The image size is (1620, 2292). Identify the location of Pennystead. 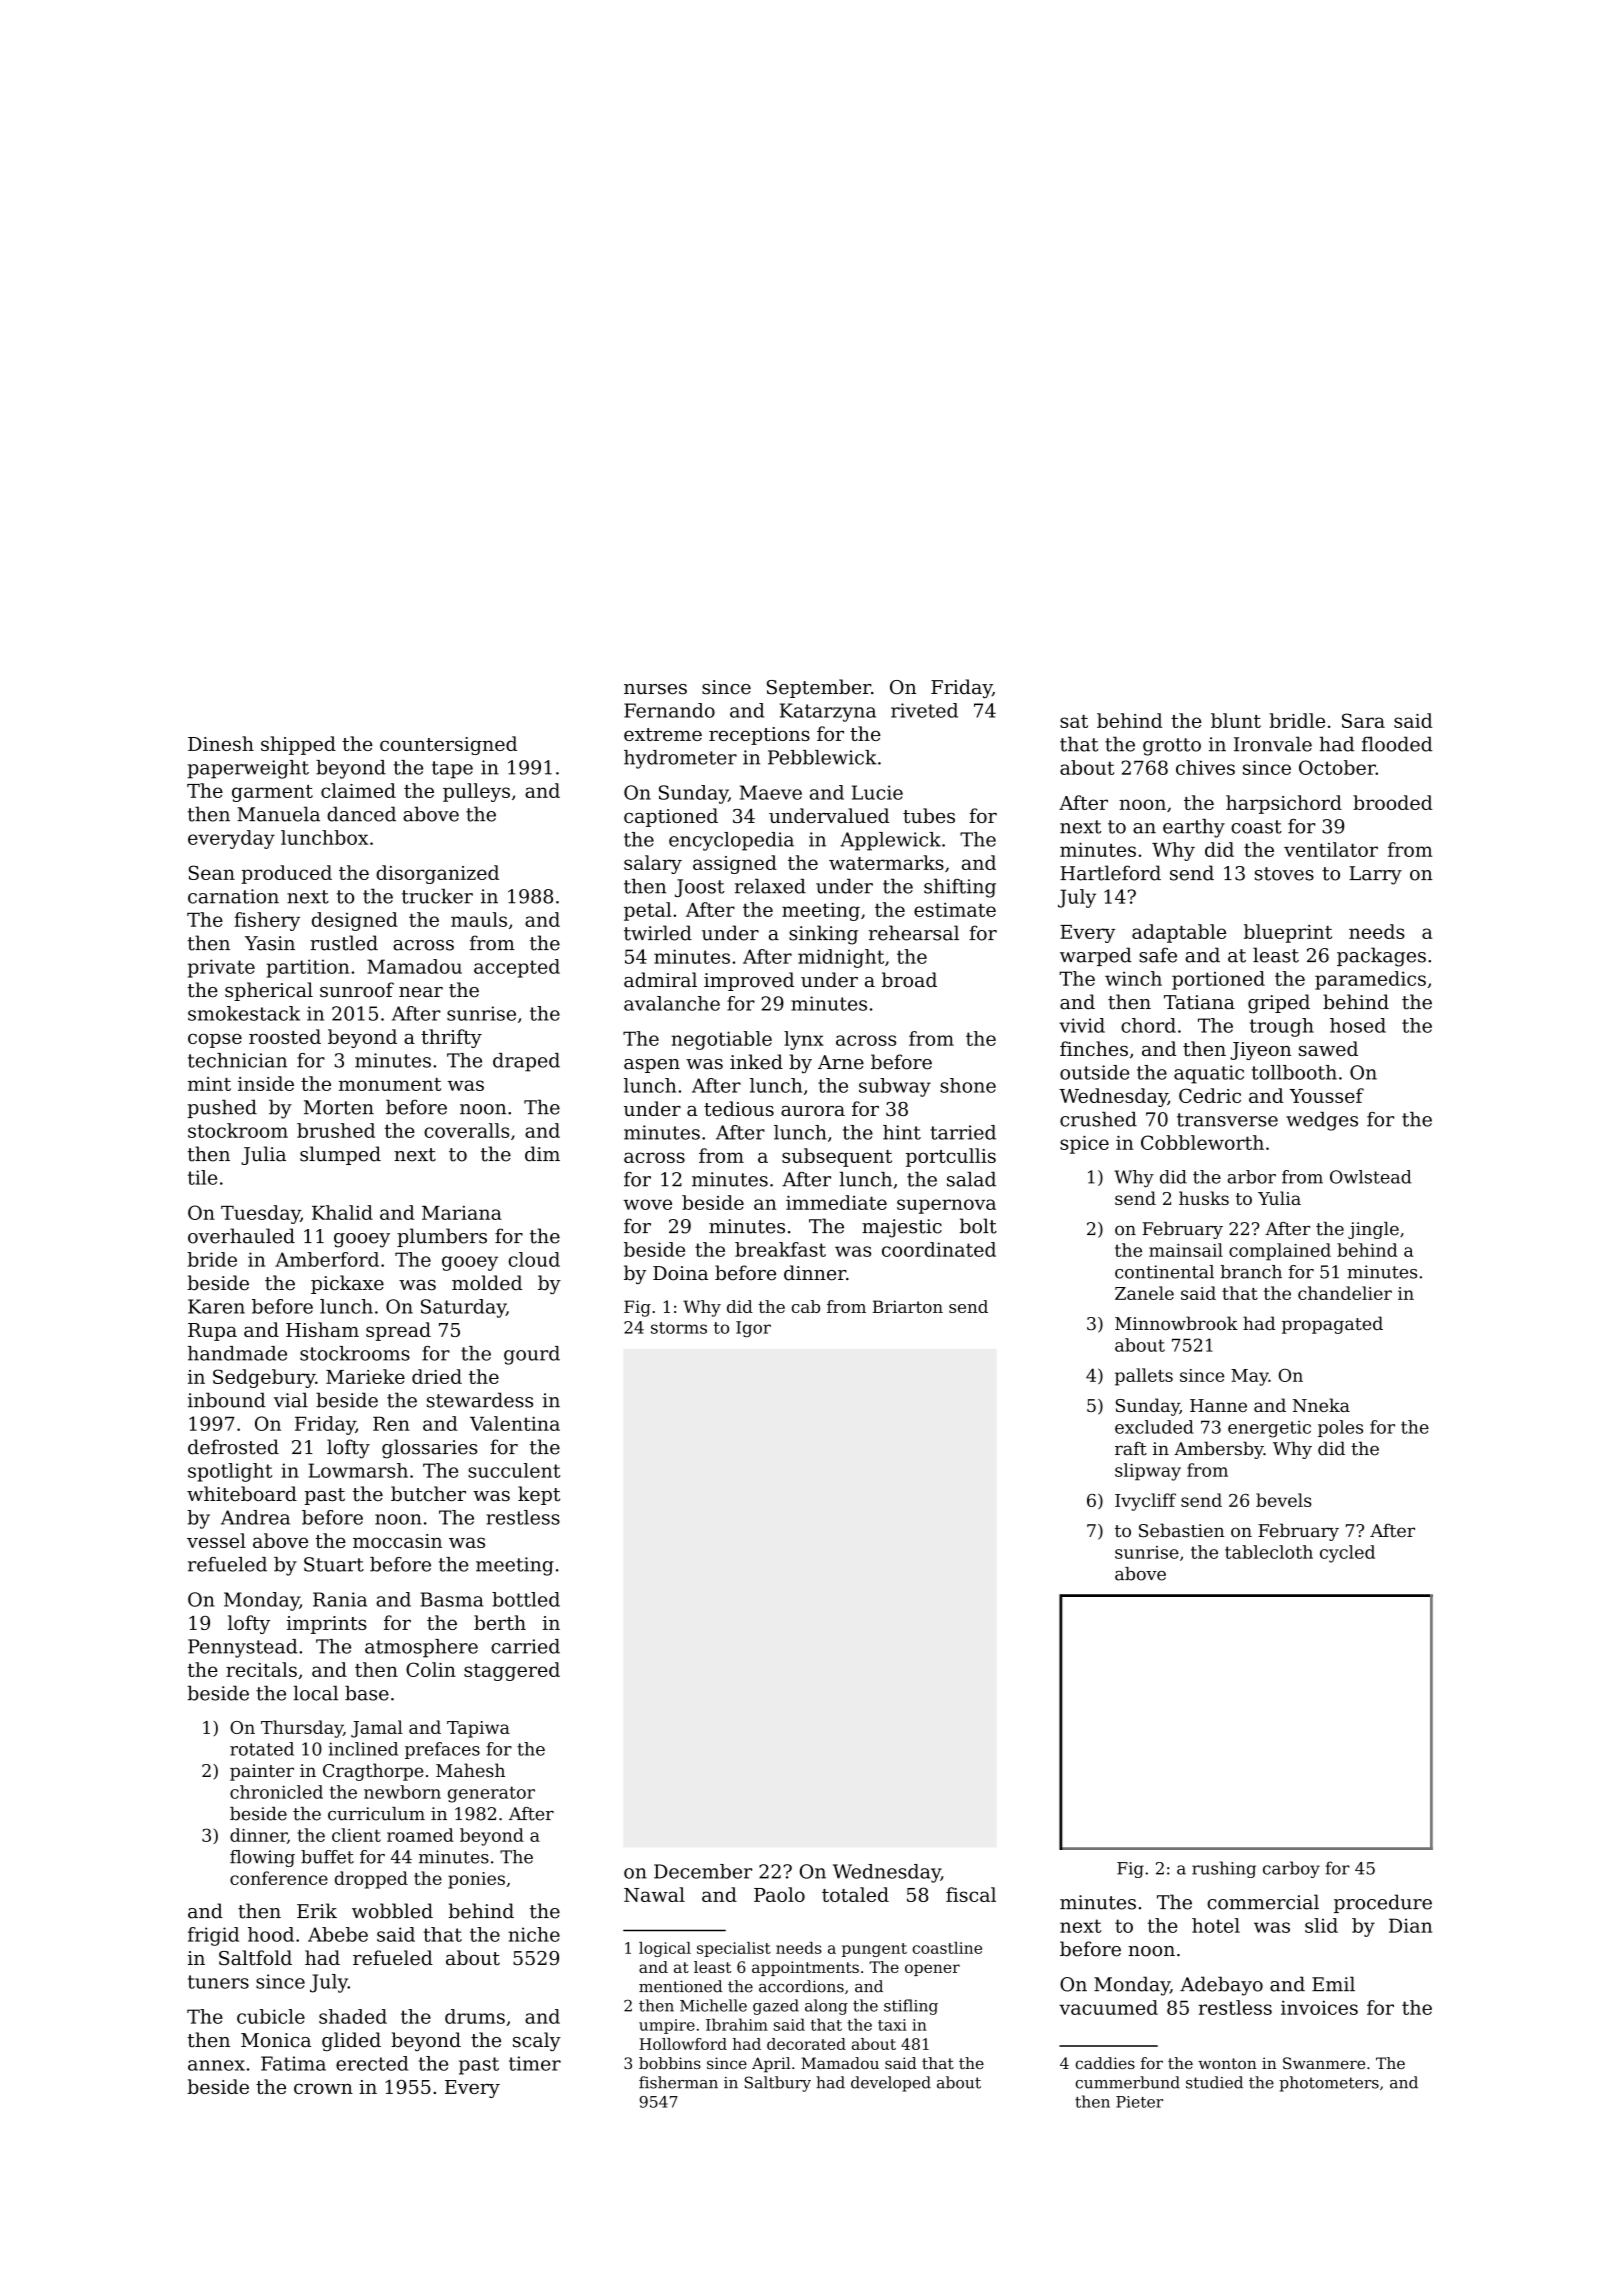
(242, 1648).
